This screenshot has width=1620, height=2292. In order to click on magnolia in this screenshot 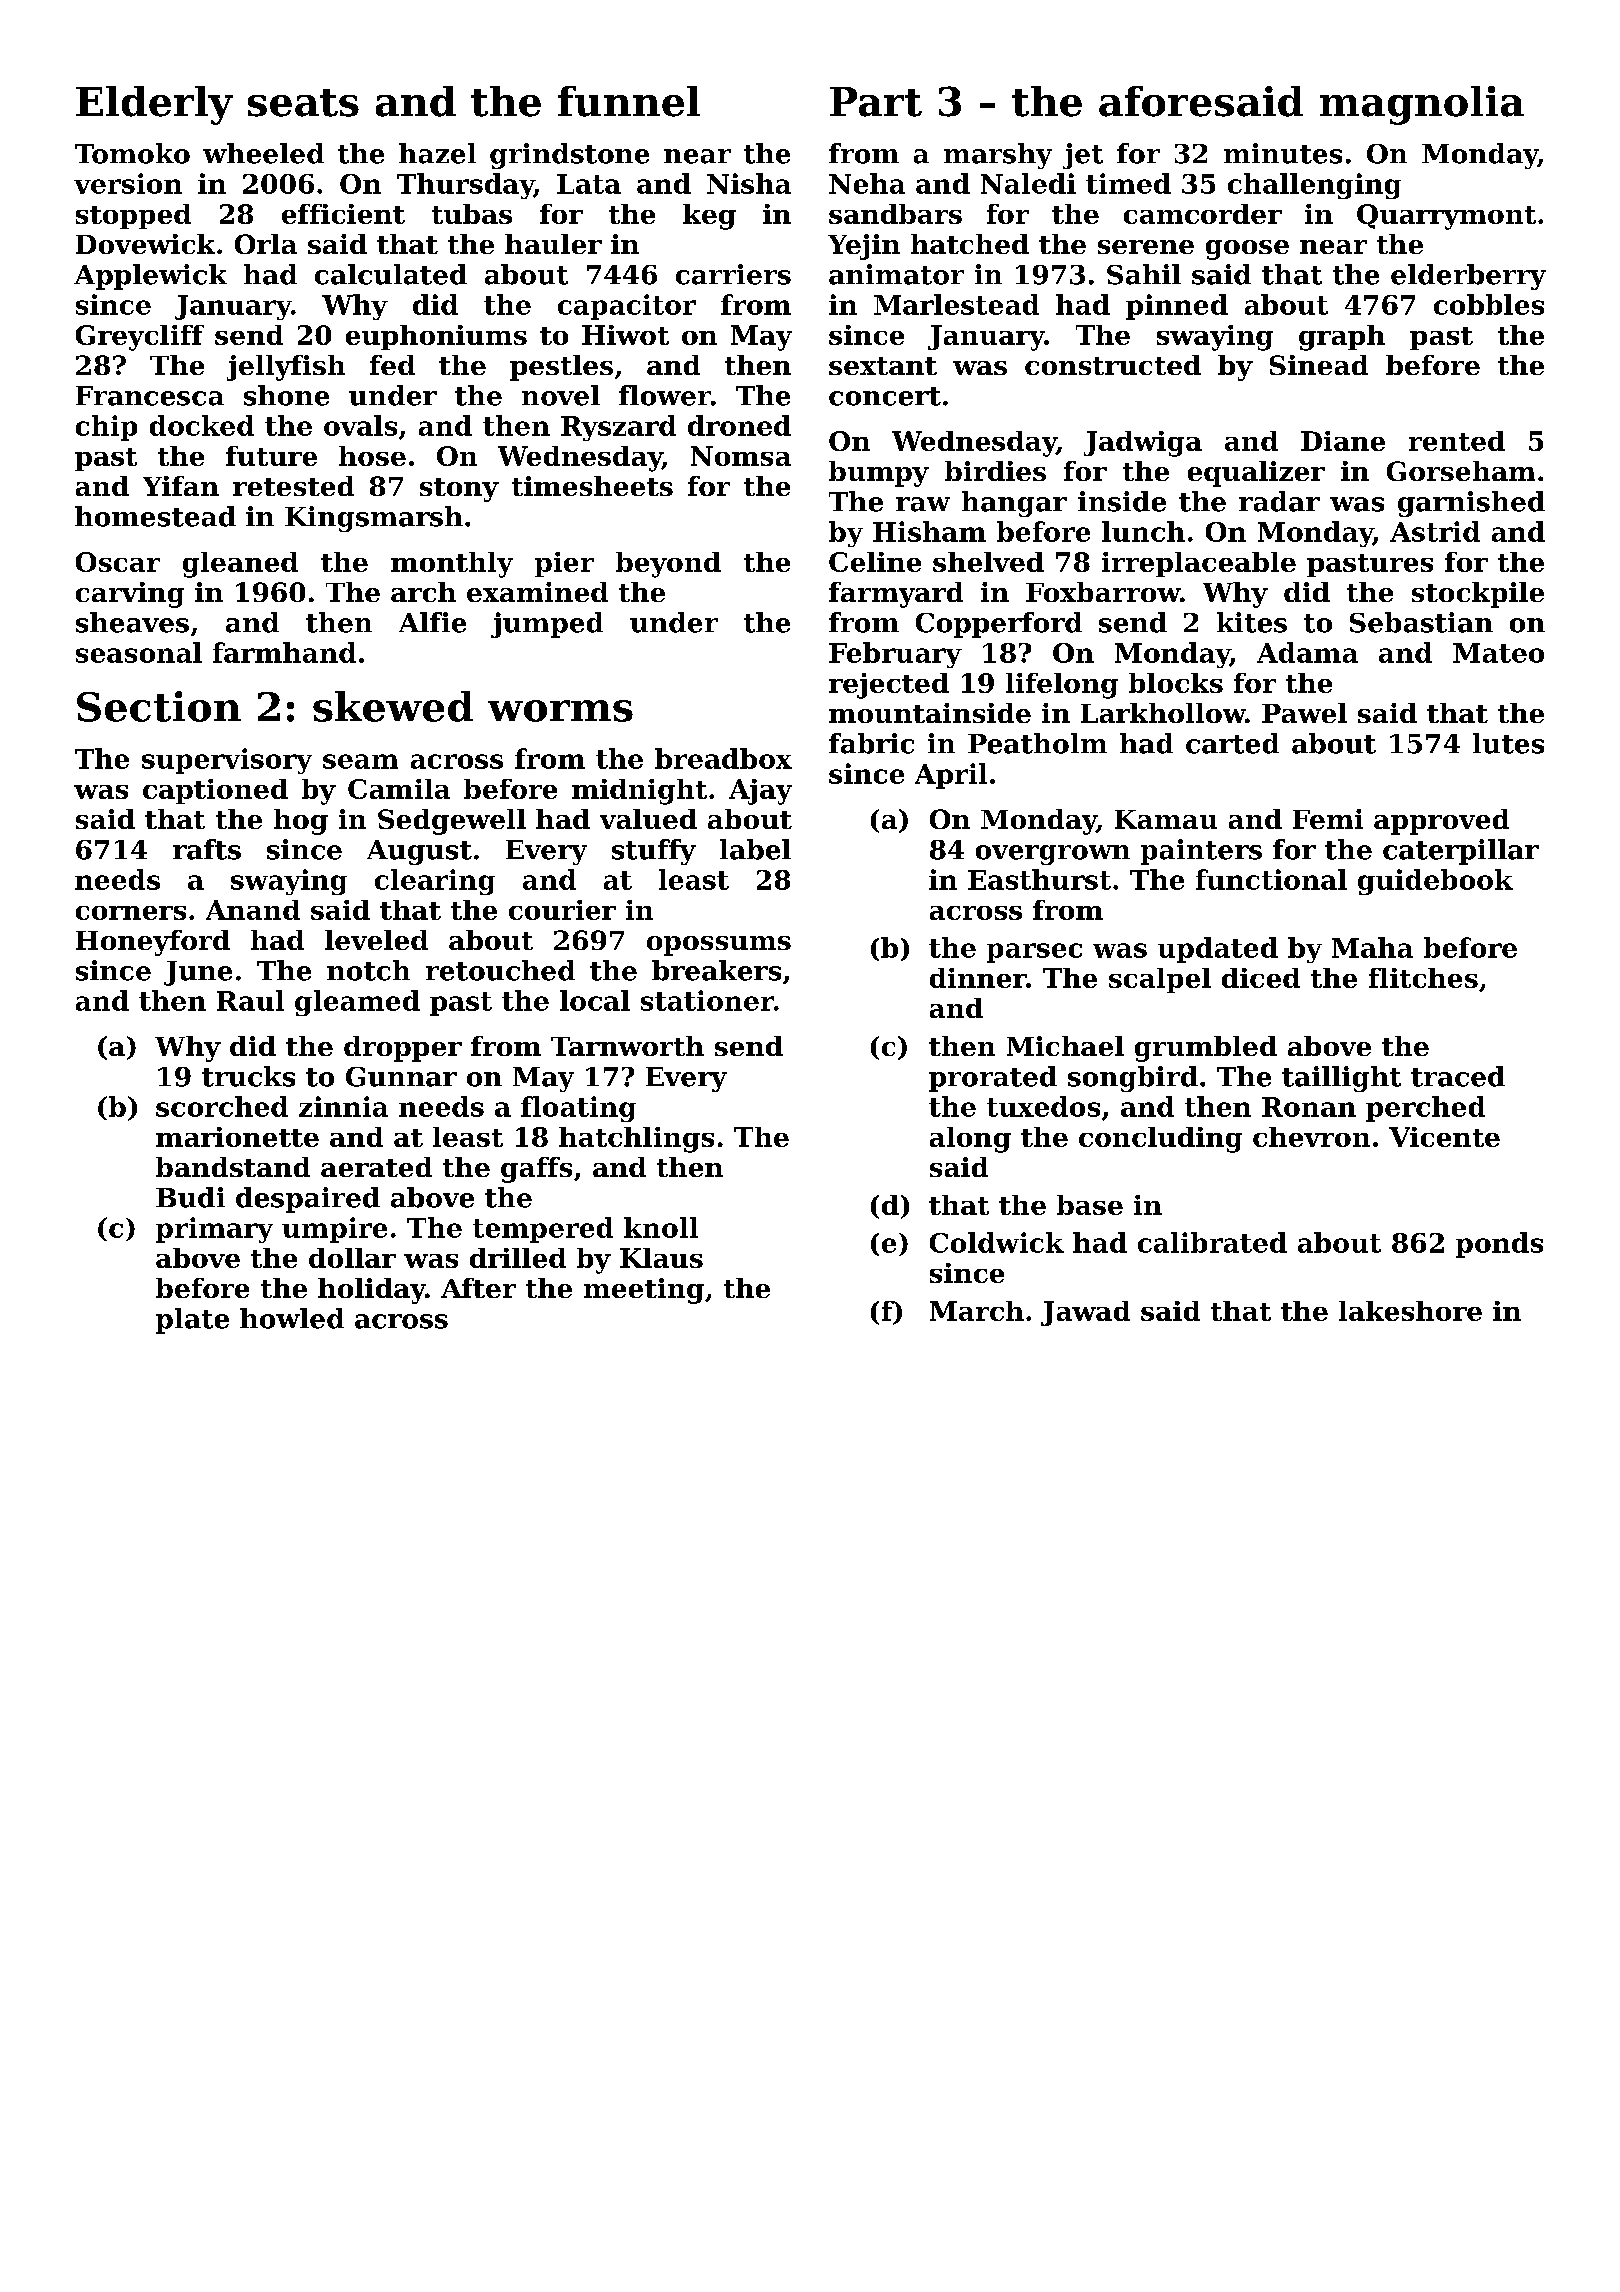, I will do `click(1422, 105)`.
